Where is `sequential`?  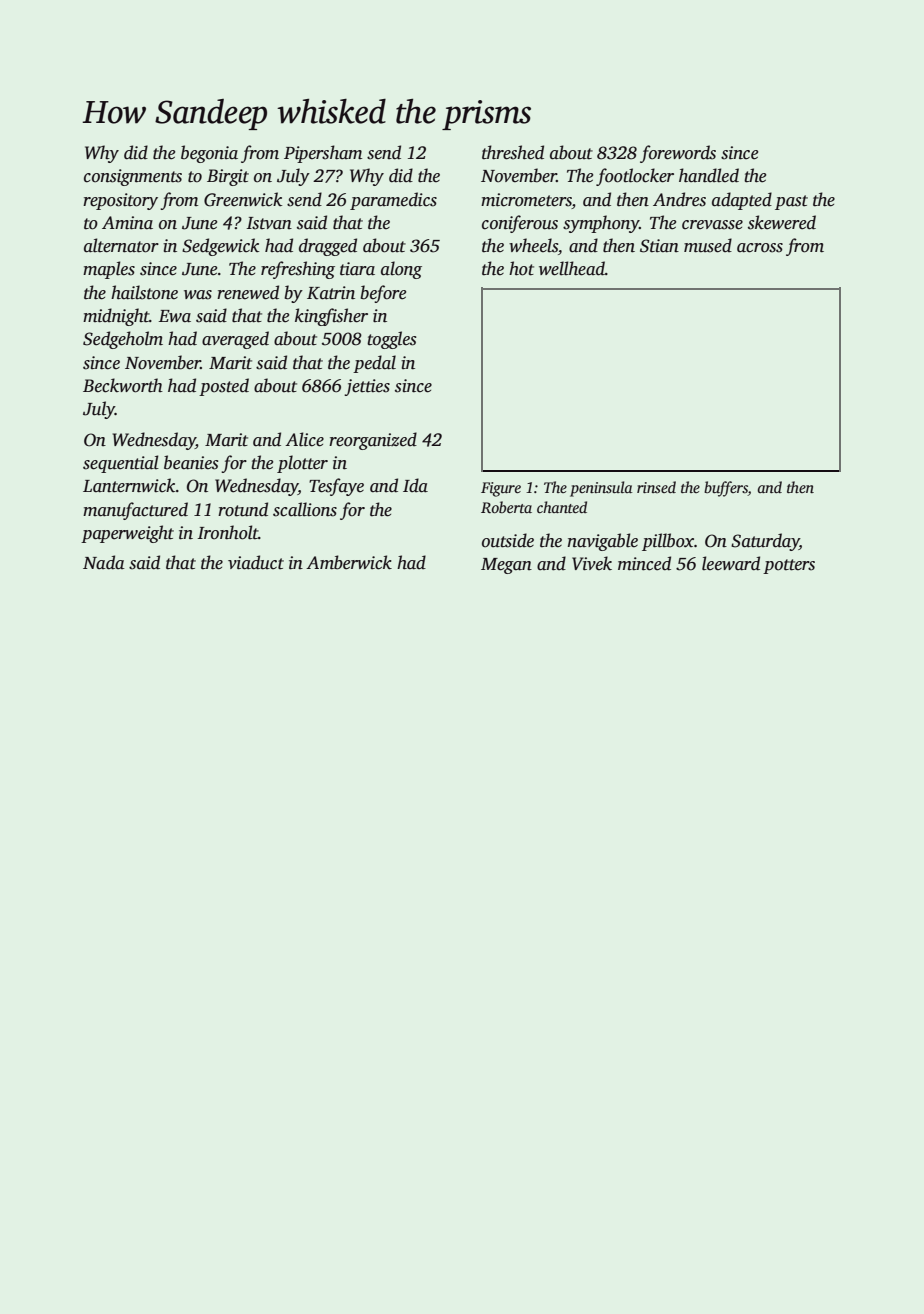
sequential is located at coordinates (121, 464).
